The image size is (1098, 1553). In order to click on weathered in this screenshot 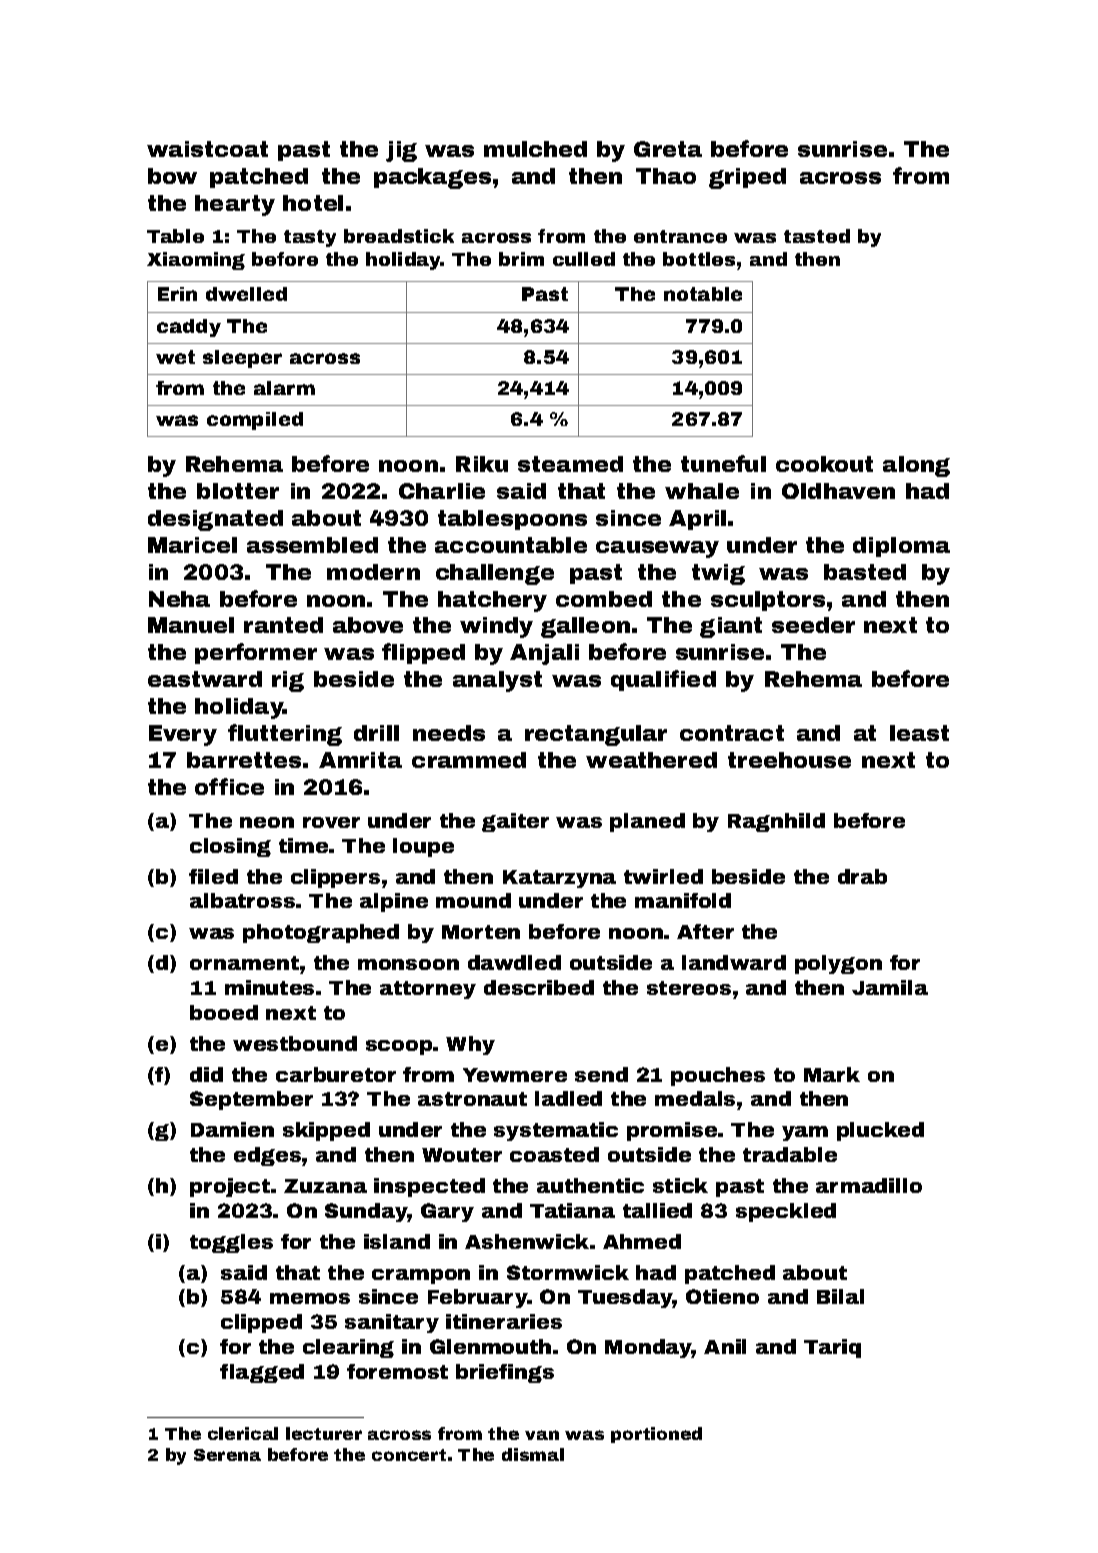, I will do `click(651, 760)`.
